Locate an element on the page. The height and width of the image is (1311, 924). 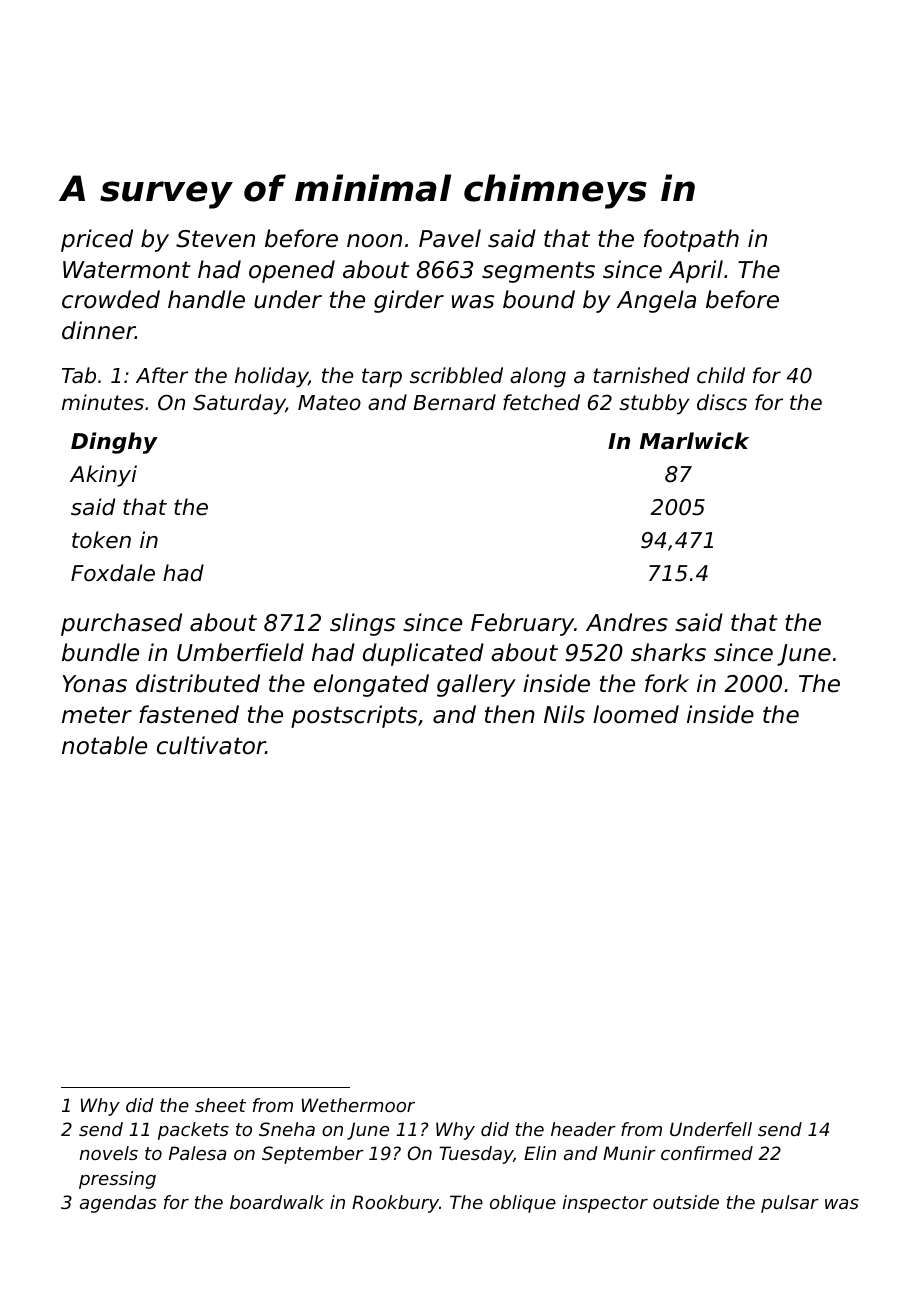
Sneha is located at coordinates (287, 1129).
